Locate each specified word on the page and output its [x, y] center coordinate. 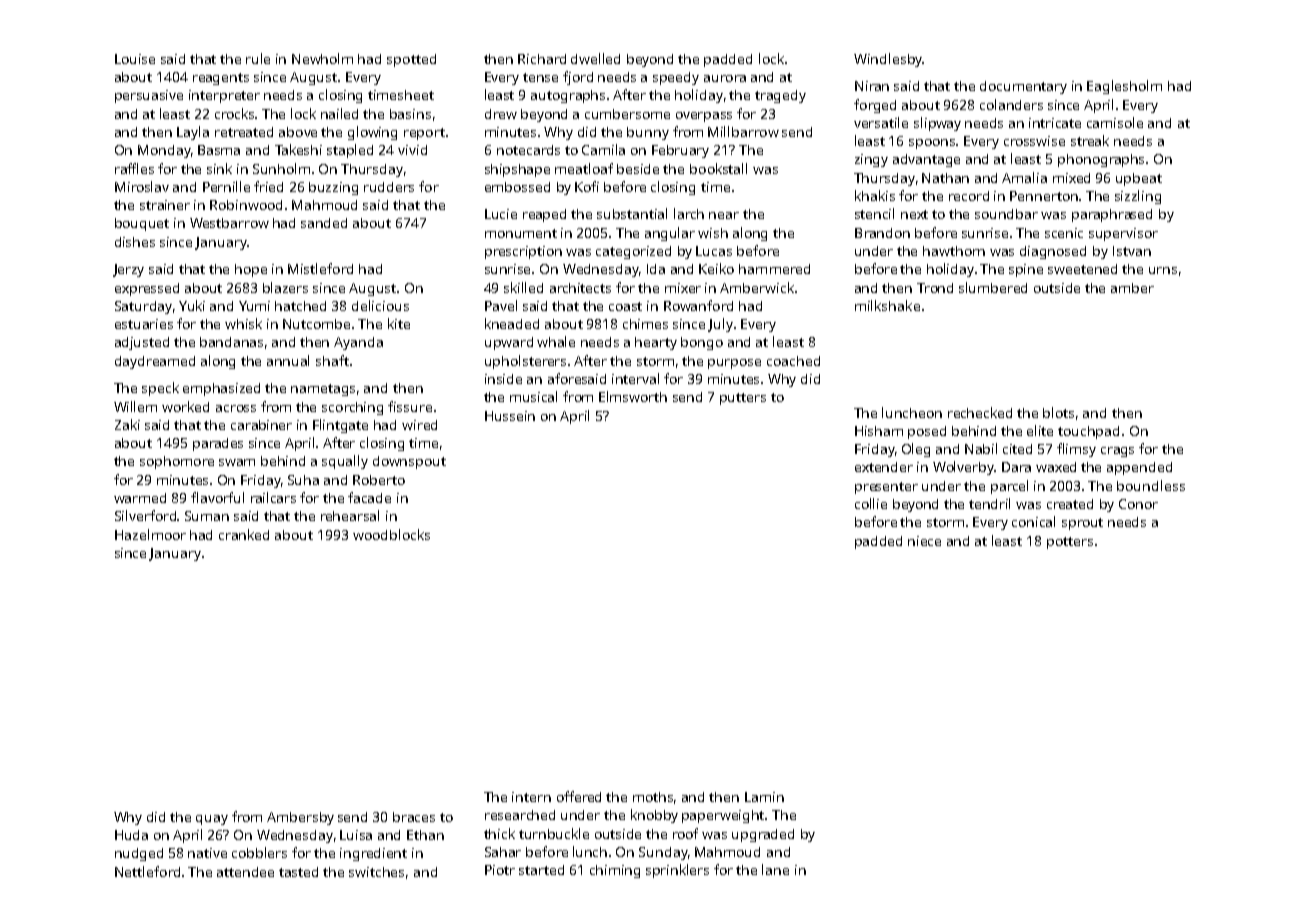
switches [376, 872]
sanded [324, 223]
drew [501, 114]
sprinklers [677, 871]
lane [775, 869]
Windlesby [888, 60]
